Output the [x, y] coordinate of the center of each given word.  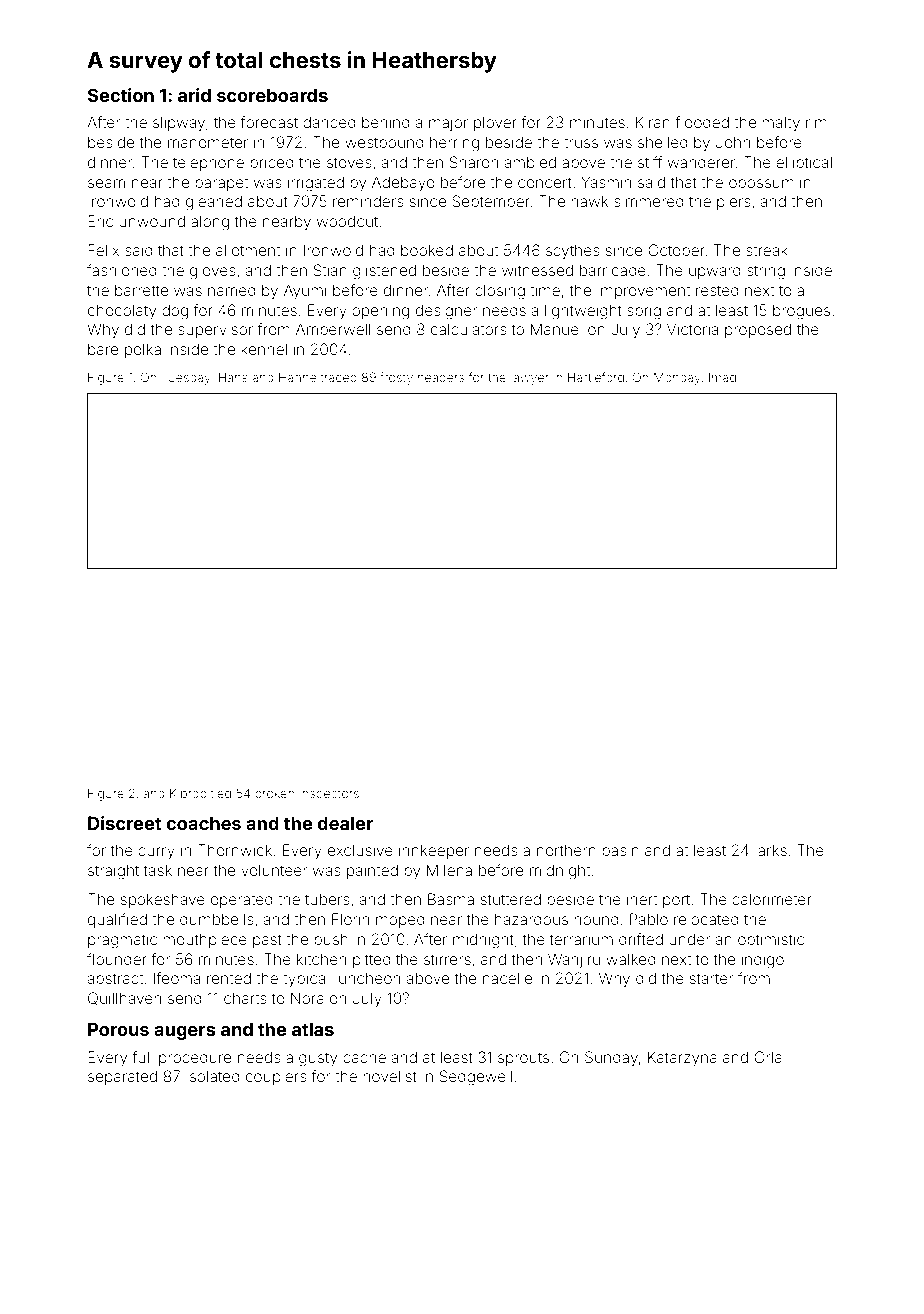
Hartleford [596, 377]
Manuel [556, 329]
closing [500, 292]
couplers [276, 1078]
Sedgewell [476, 1078]
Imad [722, 377]
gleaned [214, 203]
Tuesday [186, 378]
